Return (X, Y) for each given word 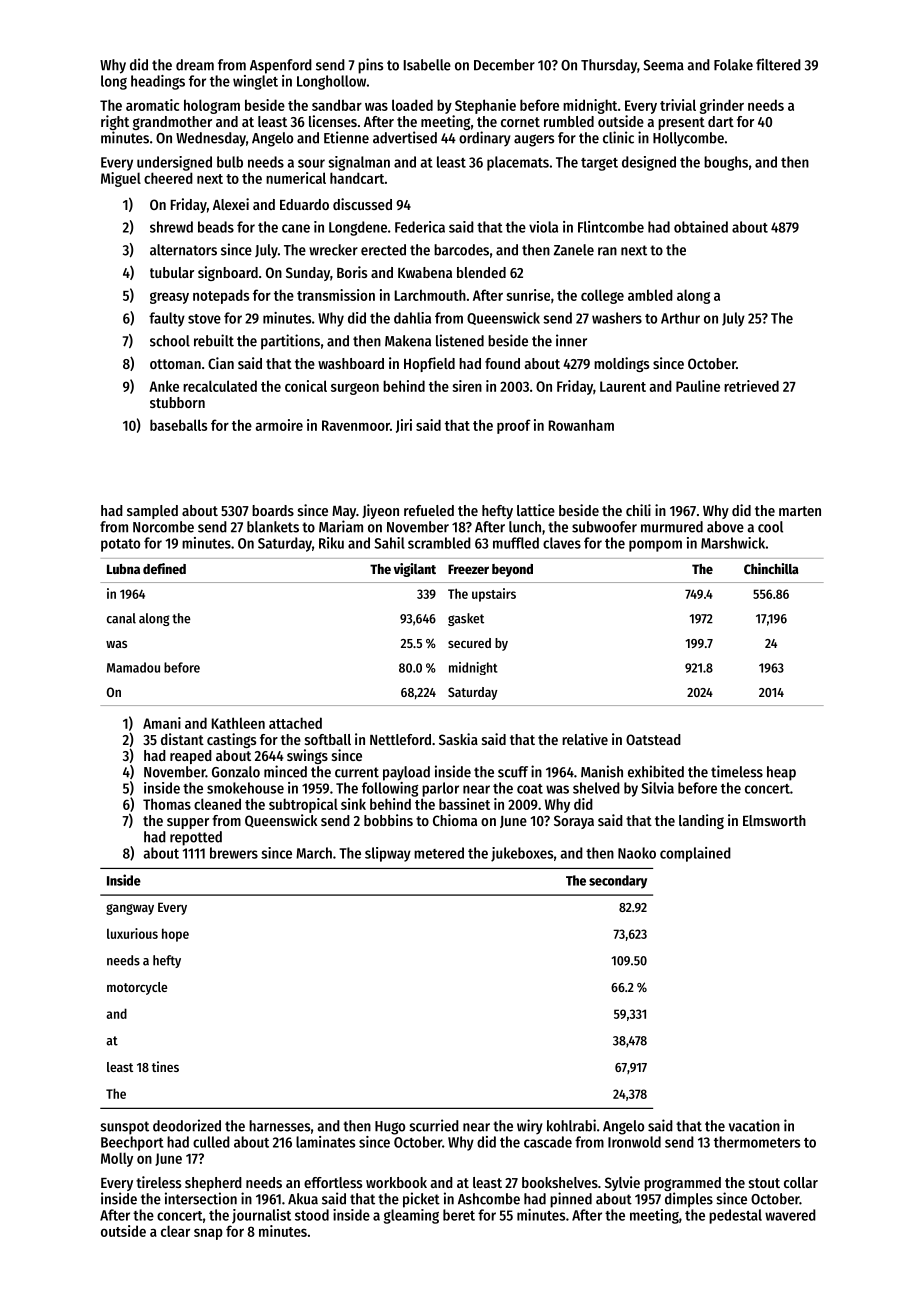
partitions (290, 342)
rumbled (569, 121)
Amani (162, 723)
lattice (536, 510)
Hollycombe (688, 139)
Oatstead (653, 739)
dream (195, 65)
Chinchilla (771, 568)
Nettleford (400, 739)
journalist (261, 1216)
